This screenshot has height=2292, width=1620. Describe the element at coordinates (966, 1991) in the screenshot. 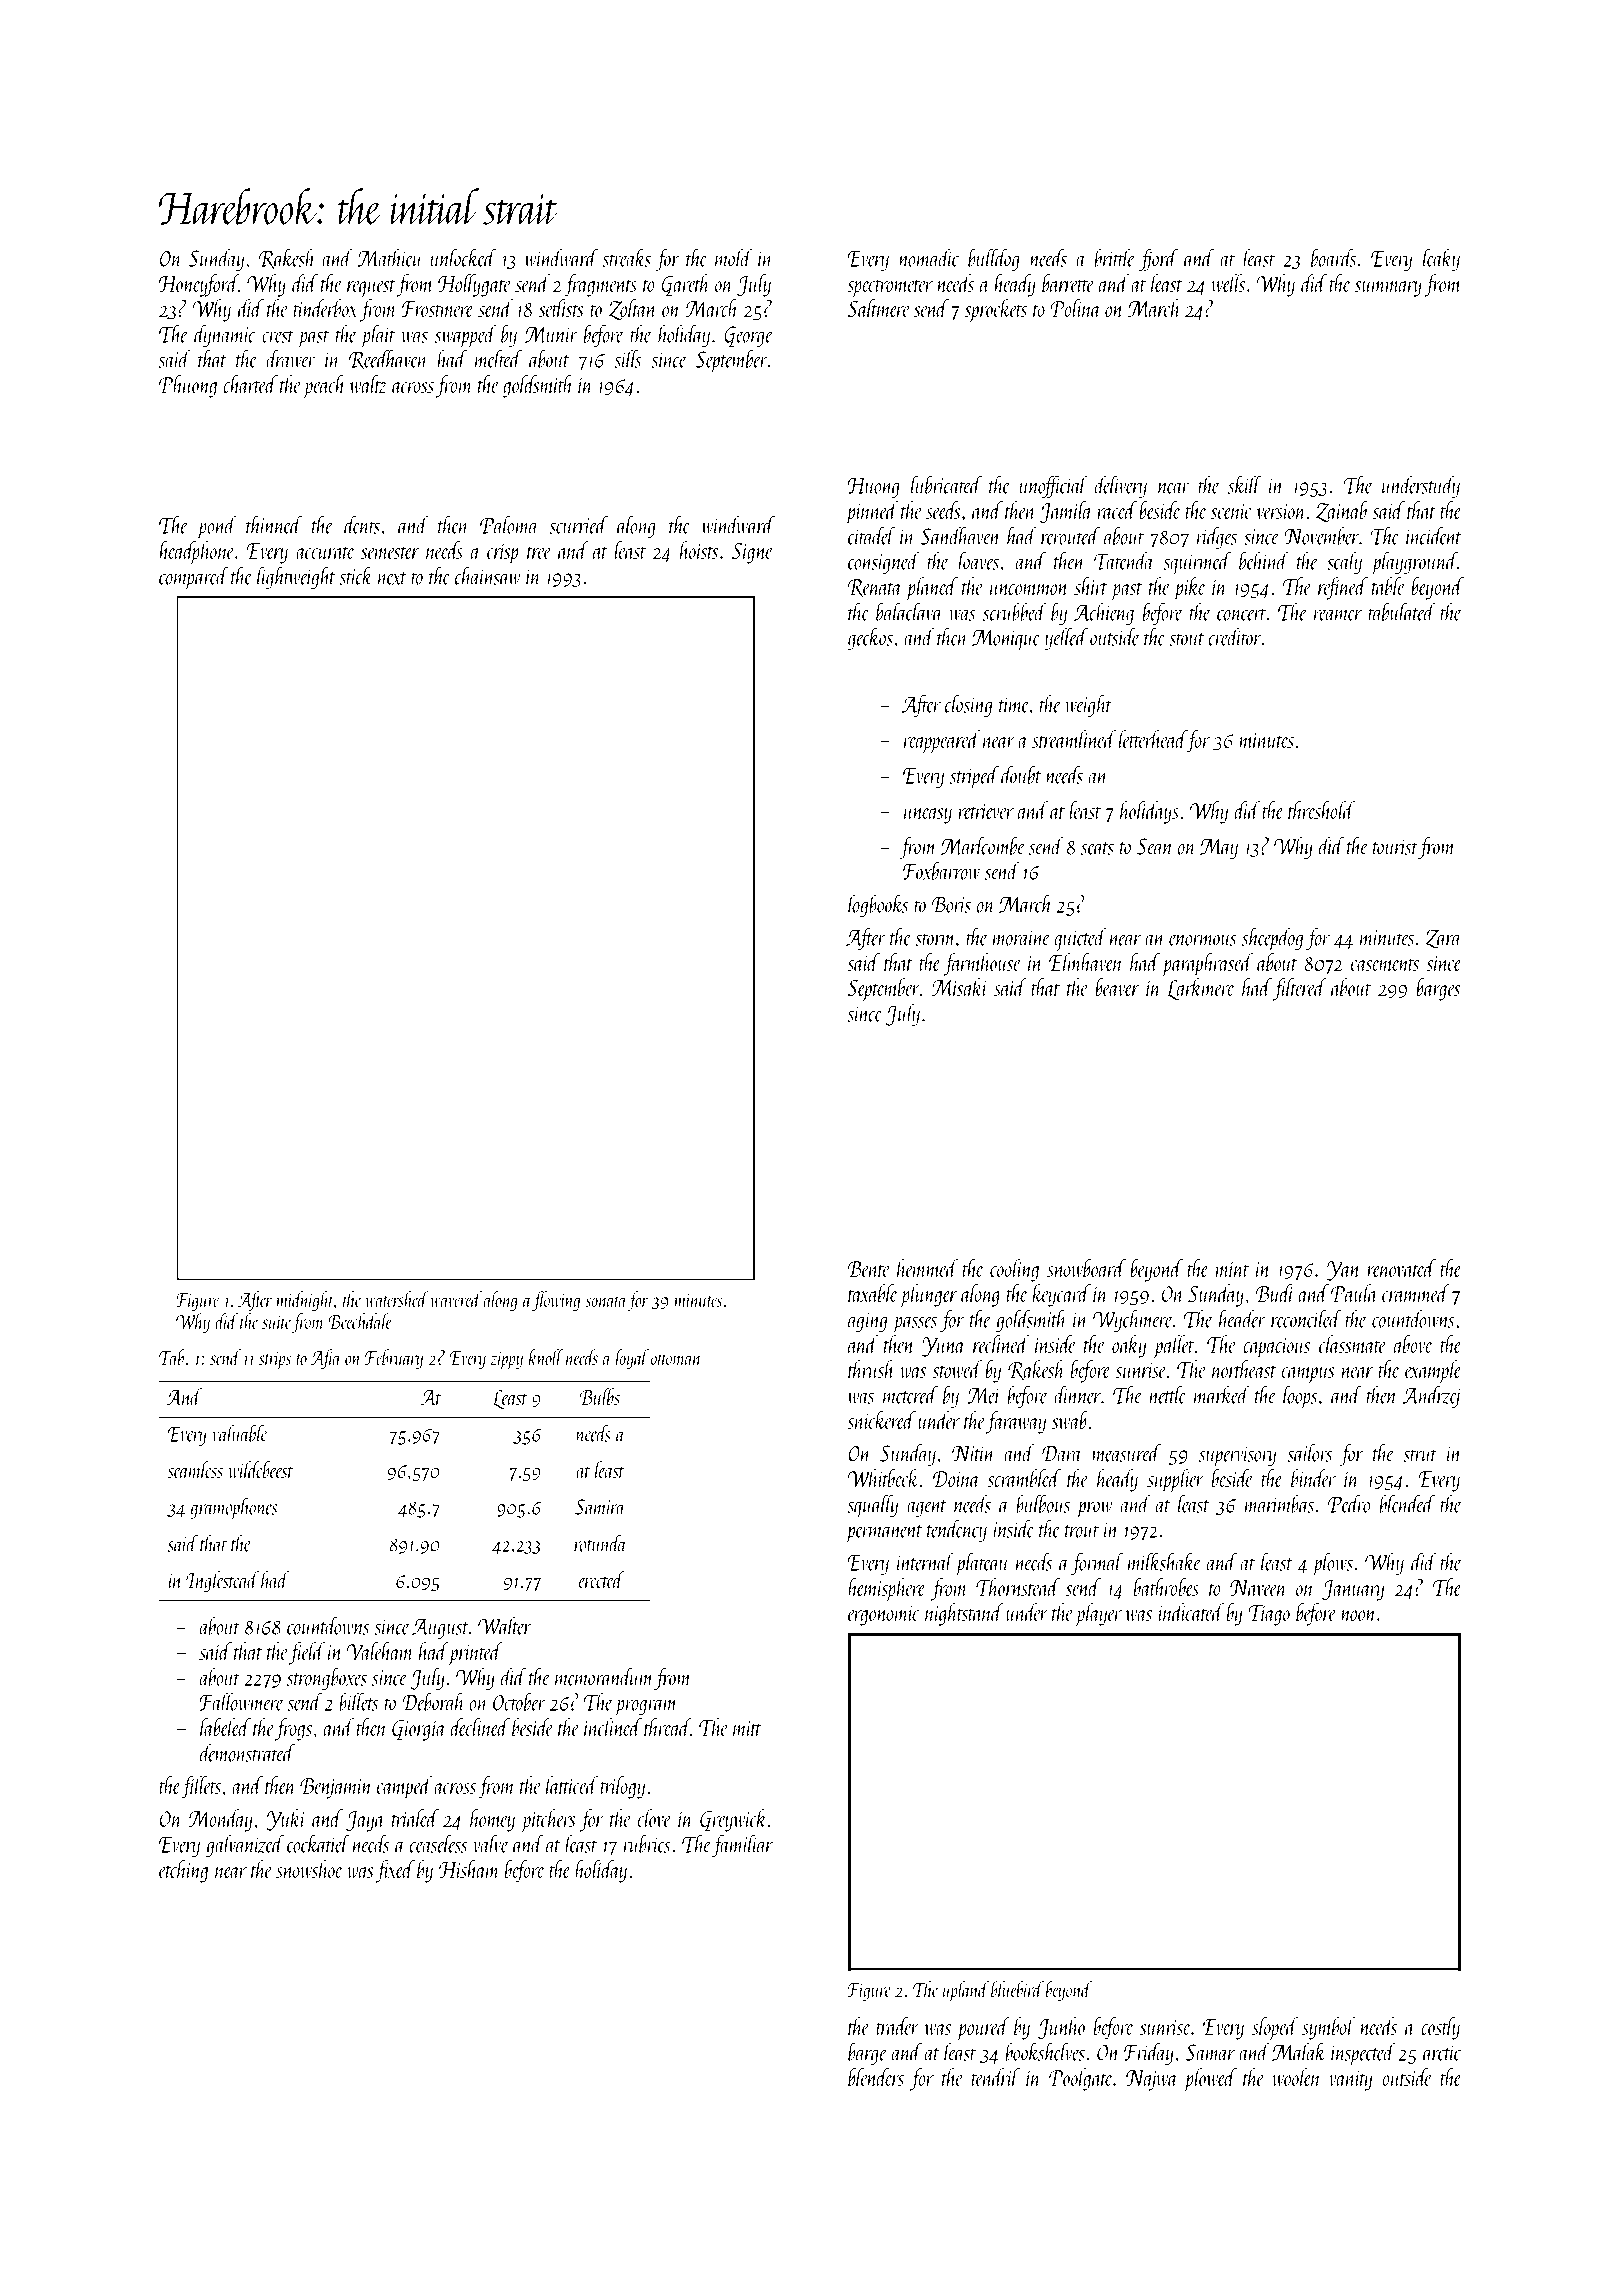

I see `upland` at that location.
